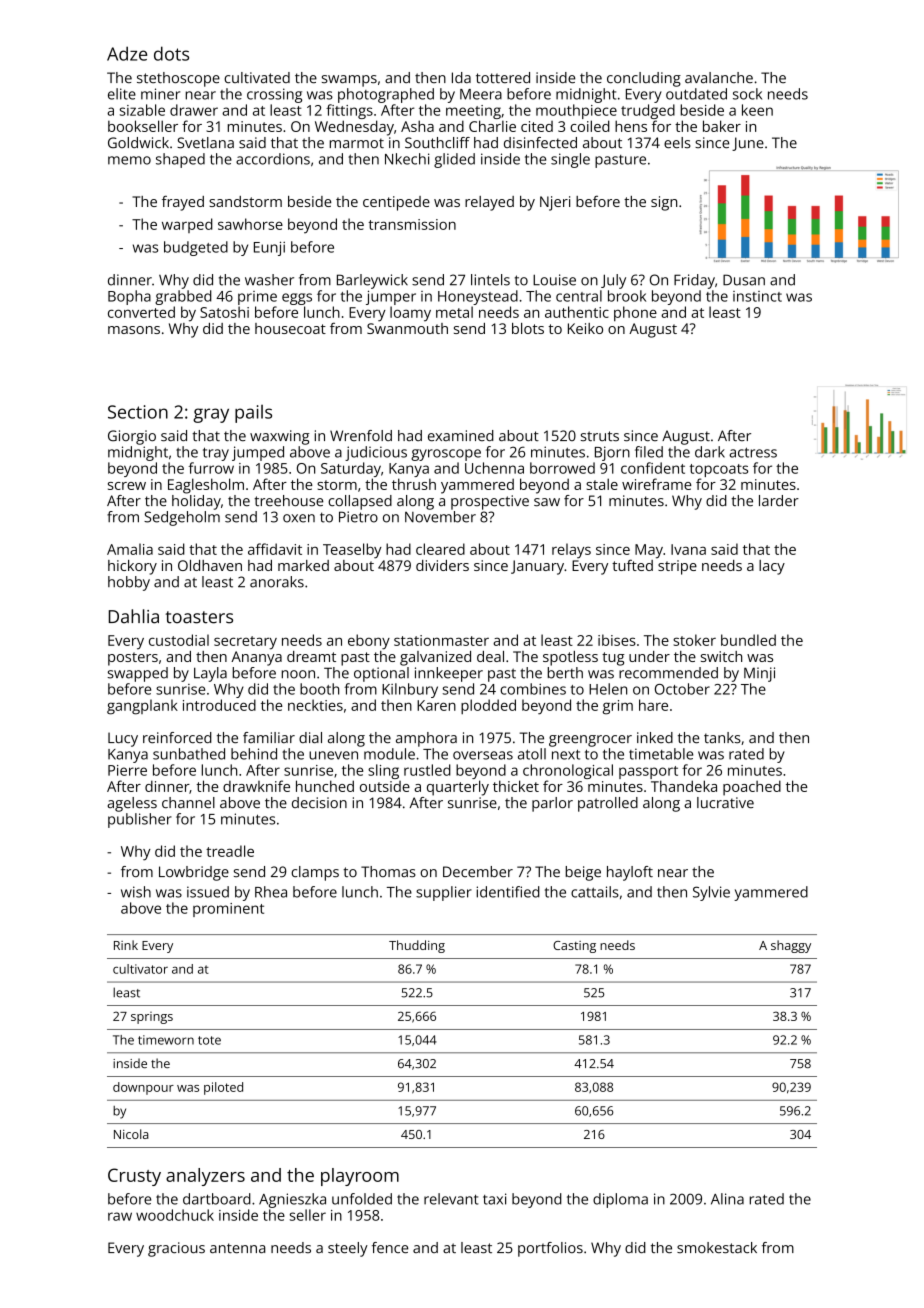  What do you see at coordinates (132, 437) in the document?
I see `Giorgio` at bounding box center [132, 437].
